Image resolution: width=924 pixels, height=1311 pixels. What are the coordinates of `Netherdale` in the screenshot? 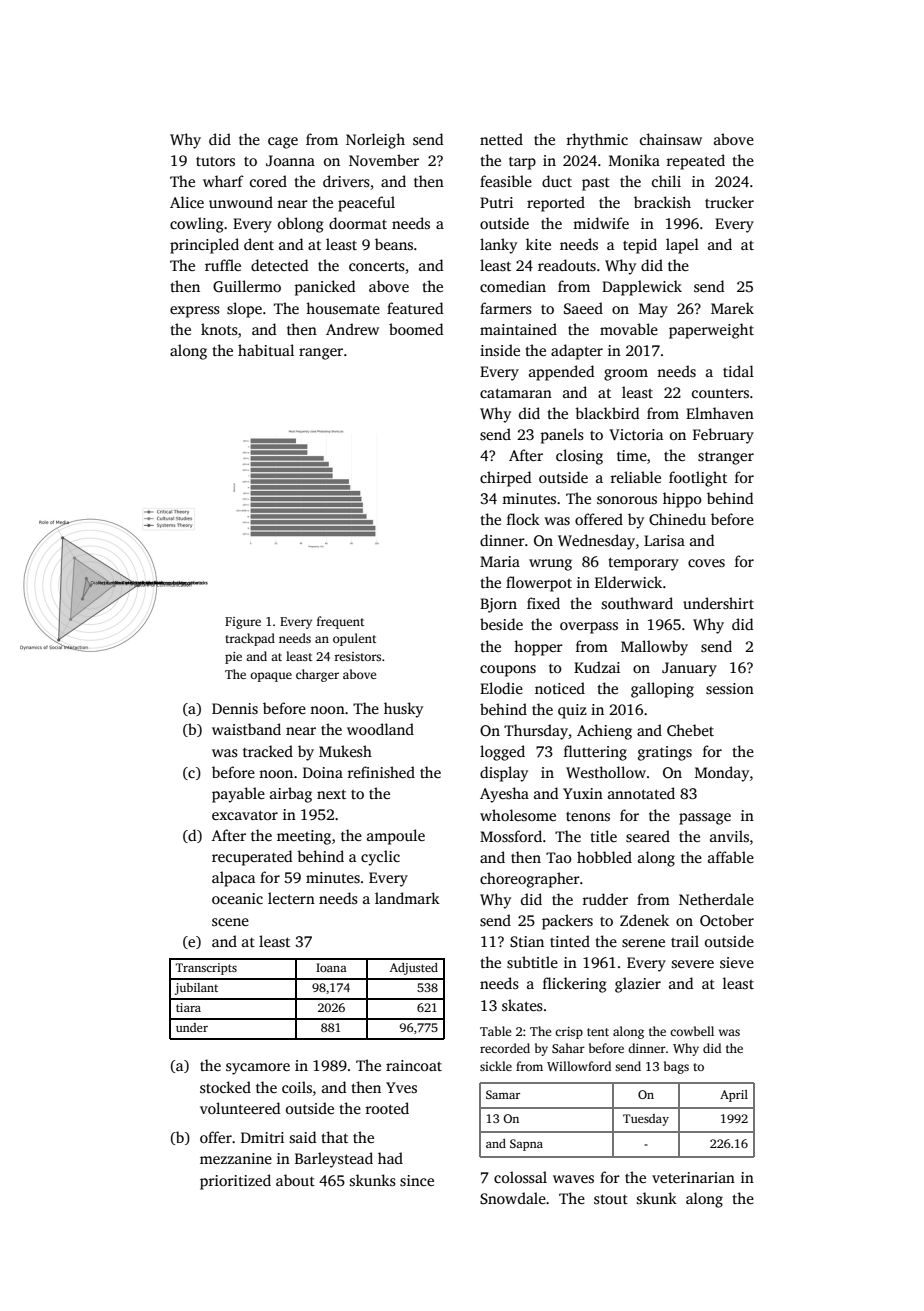 It's located at (716, 899).
